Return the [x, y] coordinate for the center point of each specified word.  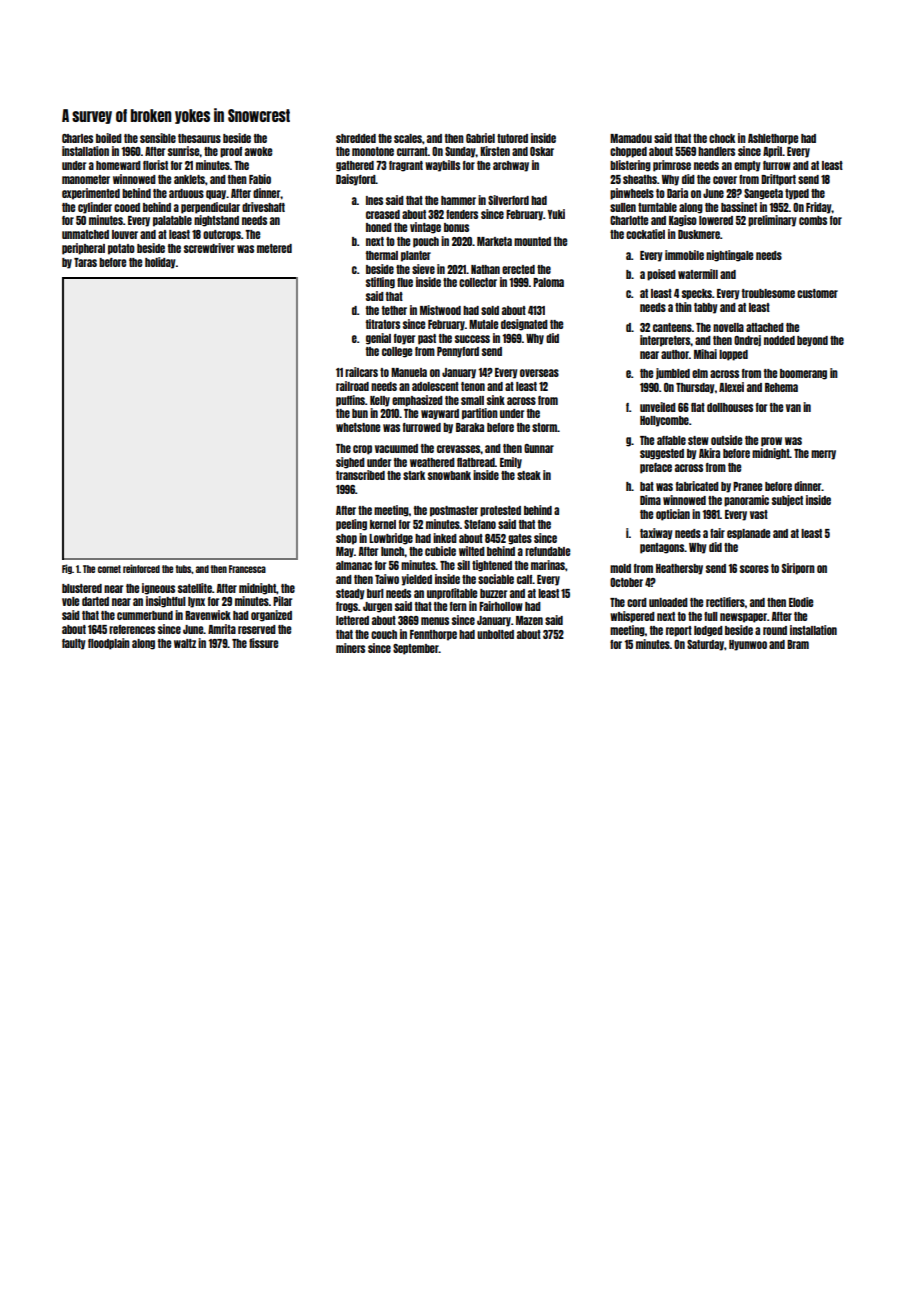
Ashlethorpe [773, 139]
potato [121, 249]
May [345, 552]
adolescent [435, 386]
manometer [86, 179]
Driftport [778, 180]
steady [350, 594]
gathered [355, 166]
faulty [74, 644]
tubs [184, 569]
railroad [352, 386]
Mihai [705, 354]
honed [379, 227]
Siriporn [798, 569]
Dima [650, 500]
